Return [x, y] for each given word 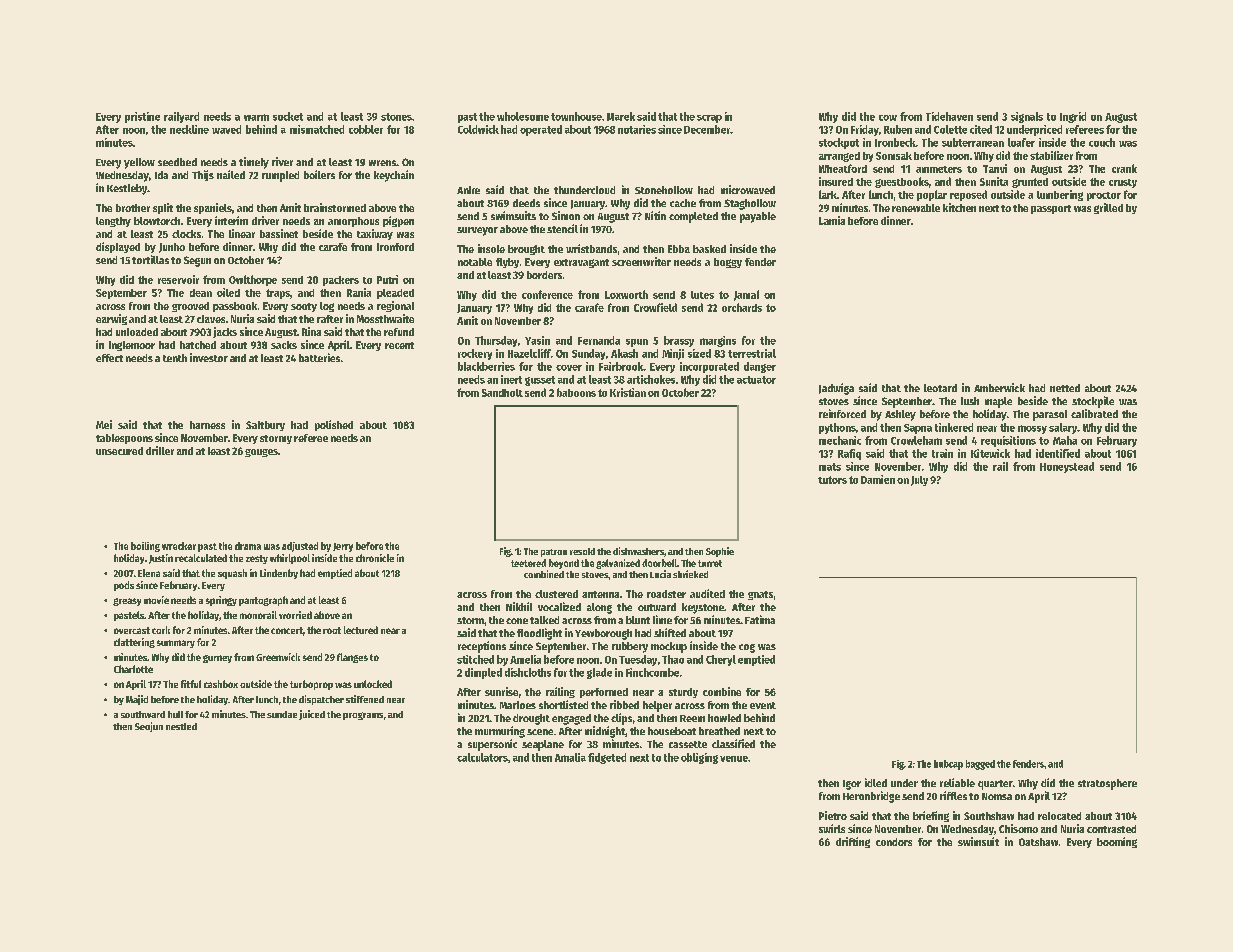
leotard [940, 388]
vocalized [559, 606]
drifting [853, 842]
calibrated [1094, 413]
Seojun [149, 727]
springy [221, 601]
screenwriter [641, 261]
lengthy [113, 222]
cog [747, 648]
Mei [104, 424]
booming [1117, 842]
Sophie [720, 552]
